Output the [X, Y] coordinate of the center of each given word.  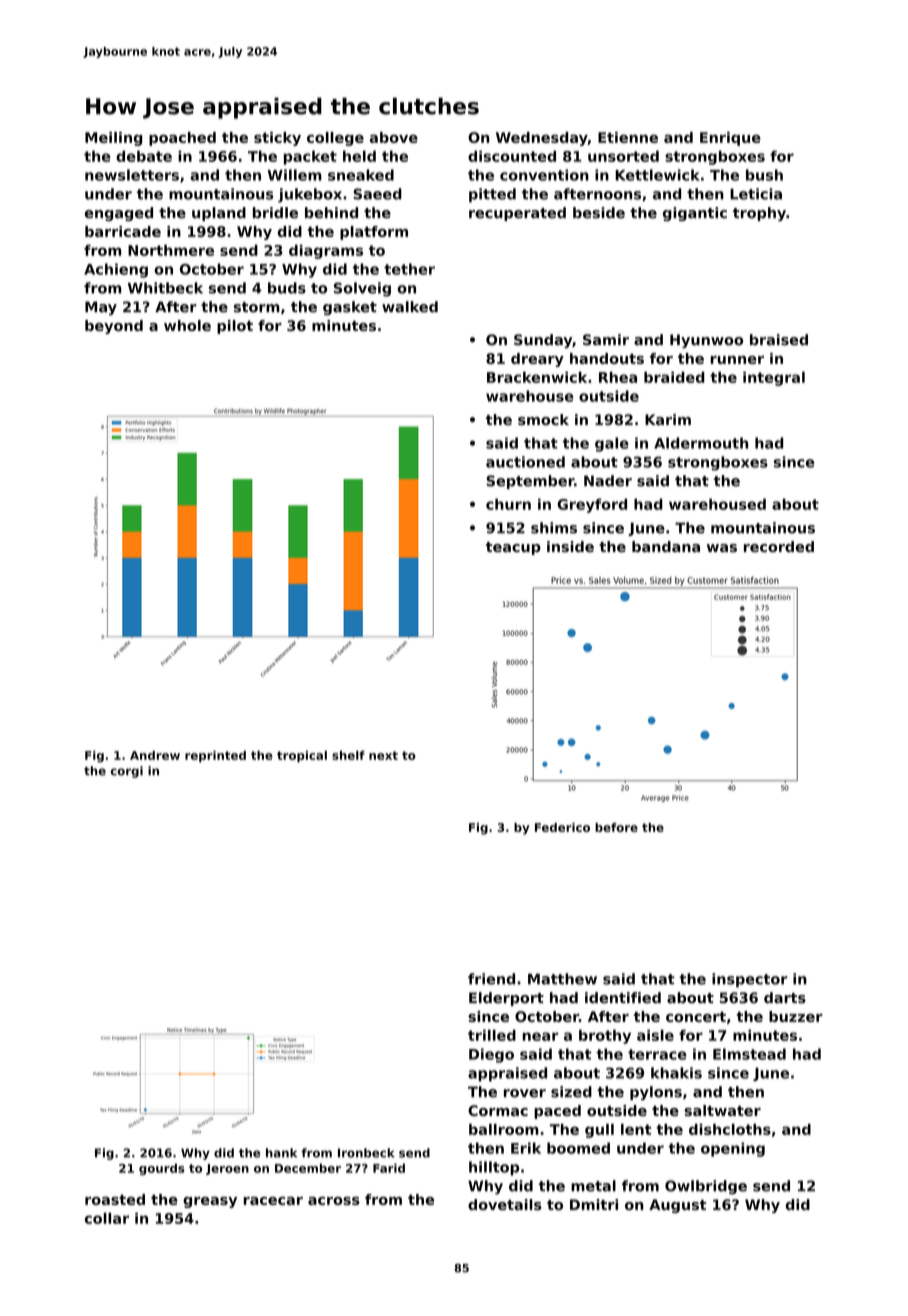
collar [107, 1218]
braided [674, 377]
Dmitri [594, 1204]
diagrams [326, 251]
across [334, 1201]
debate [144, 156]
